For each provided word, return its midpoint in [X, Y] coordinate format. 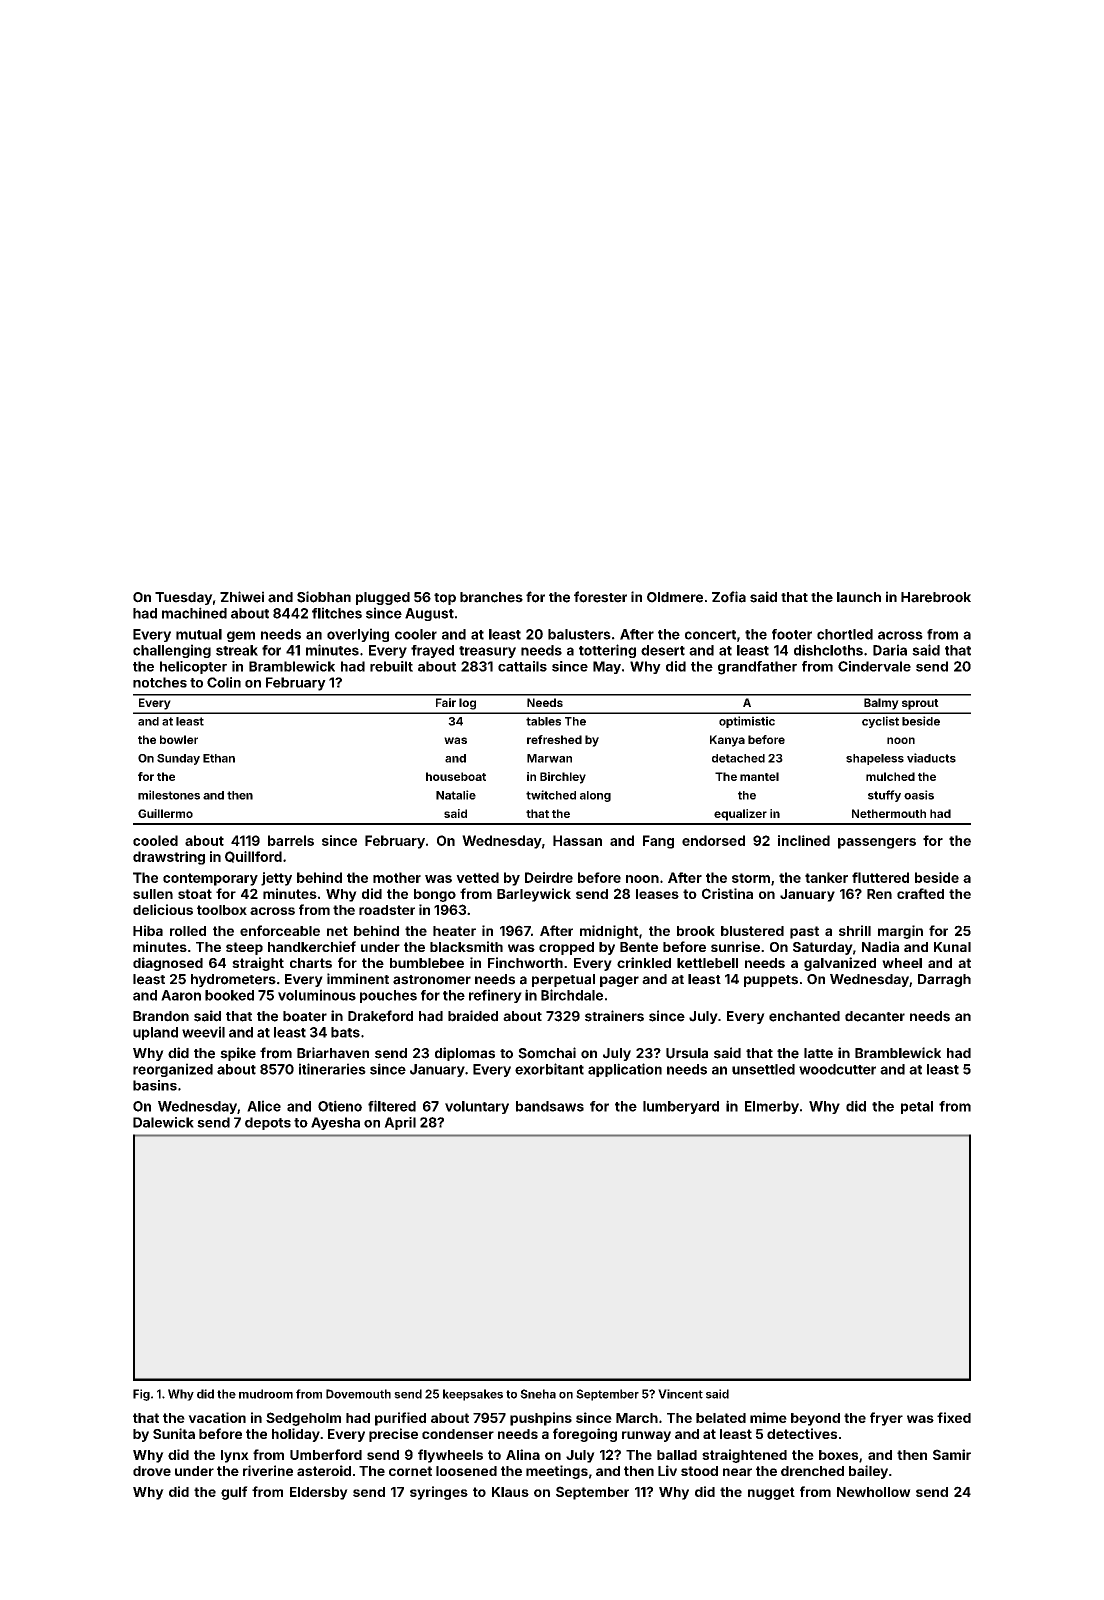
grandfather [757, 668]
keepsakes [473, 1395]
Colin [224, 682]
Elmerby [772, 1107]
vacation [217, 1417]
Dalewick [163, 1122]
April [400, 1123]
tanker [826, 877]
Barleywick [534, 895]
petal [917, 1107]
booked [229, 995]
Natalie [456, 795]
